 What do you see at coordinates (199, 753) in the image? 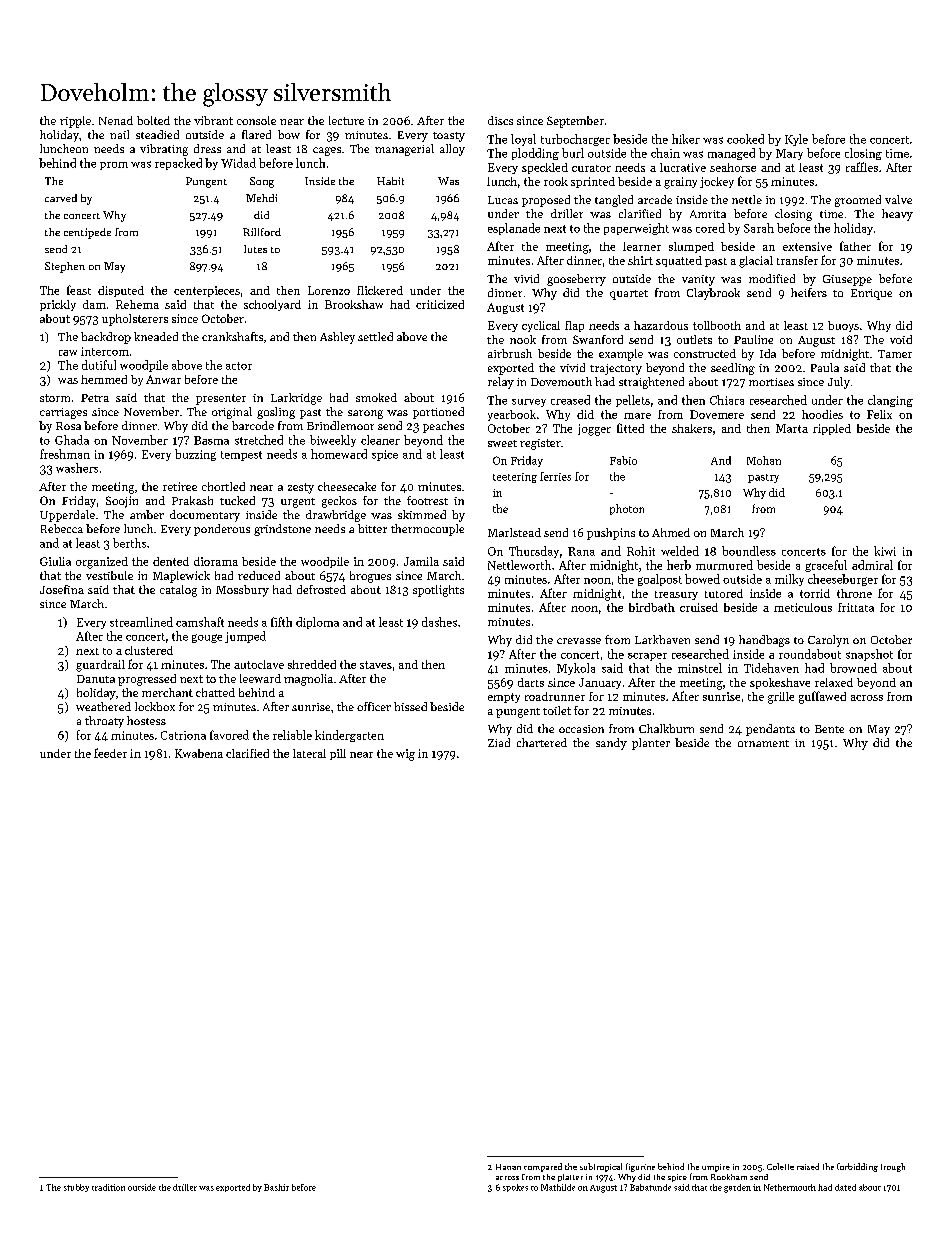
I see `Kwabena` at bounding box center [199, 753].
